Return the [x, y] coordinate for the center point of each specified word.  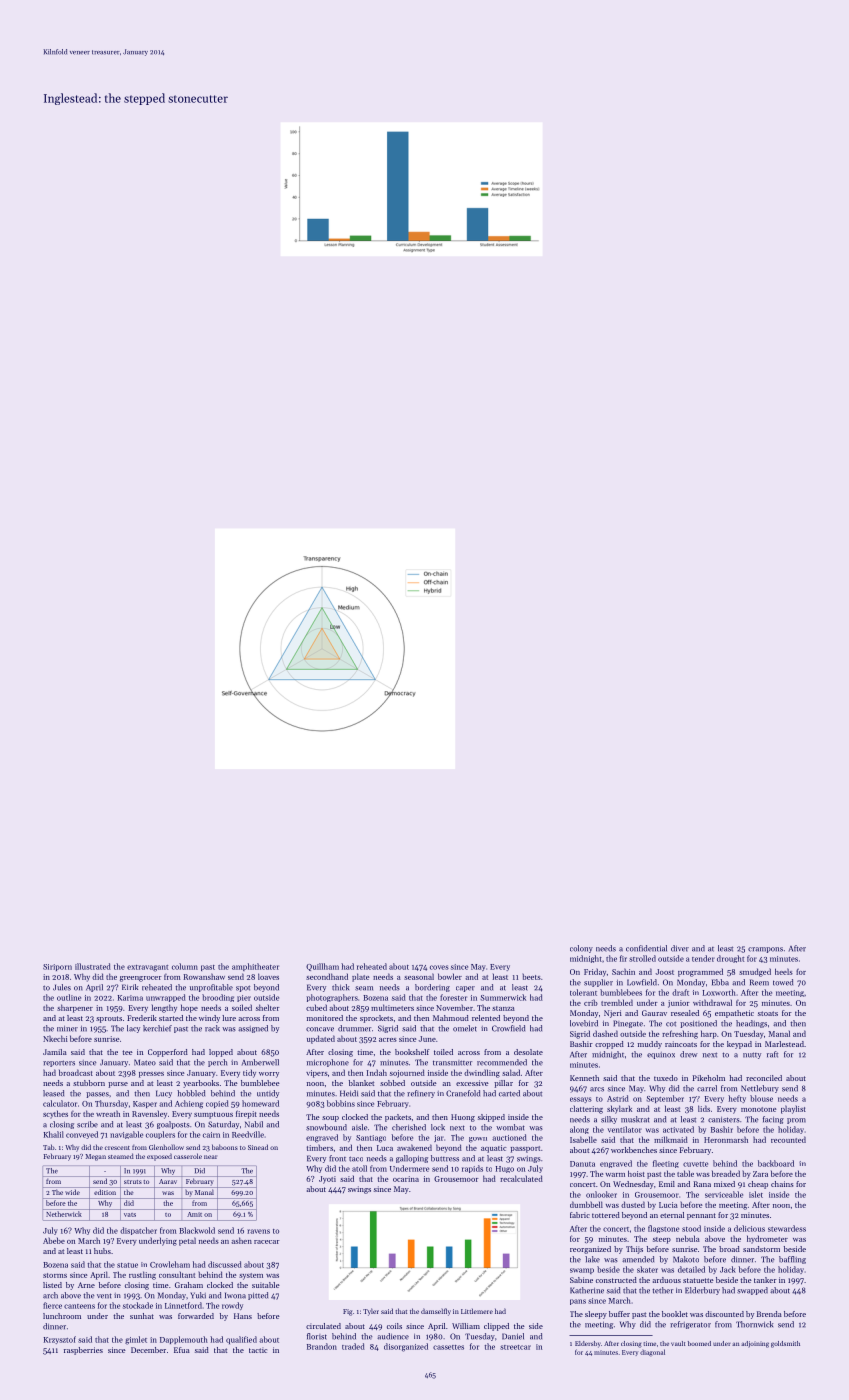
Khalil [54, 1134]
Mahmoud [451, 1018]
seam [364, 988]
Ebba [720, 982]
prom [796, 1121]
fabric [580, 1215]
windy [209, 1019]
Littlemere [477, 1311]
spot [243, 988]
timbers [320, 1148]
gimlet [136, 1340]
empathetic [734, 1014]
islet [756, 1194]
